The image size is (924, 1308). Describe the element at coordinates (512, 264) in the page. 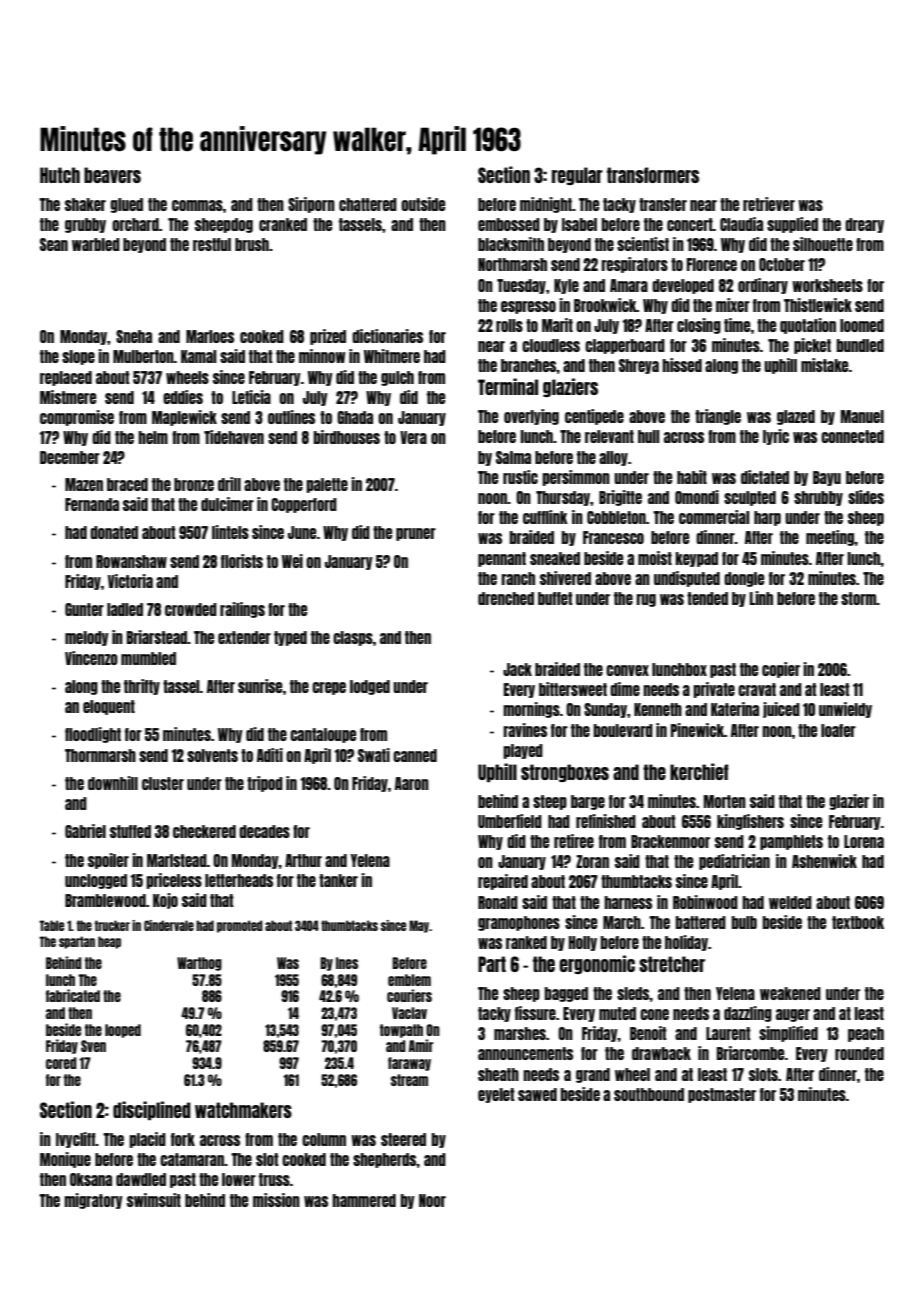

I see `Northmarsh` at that location.
